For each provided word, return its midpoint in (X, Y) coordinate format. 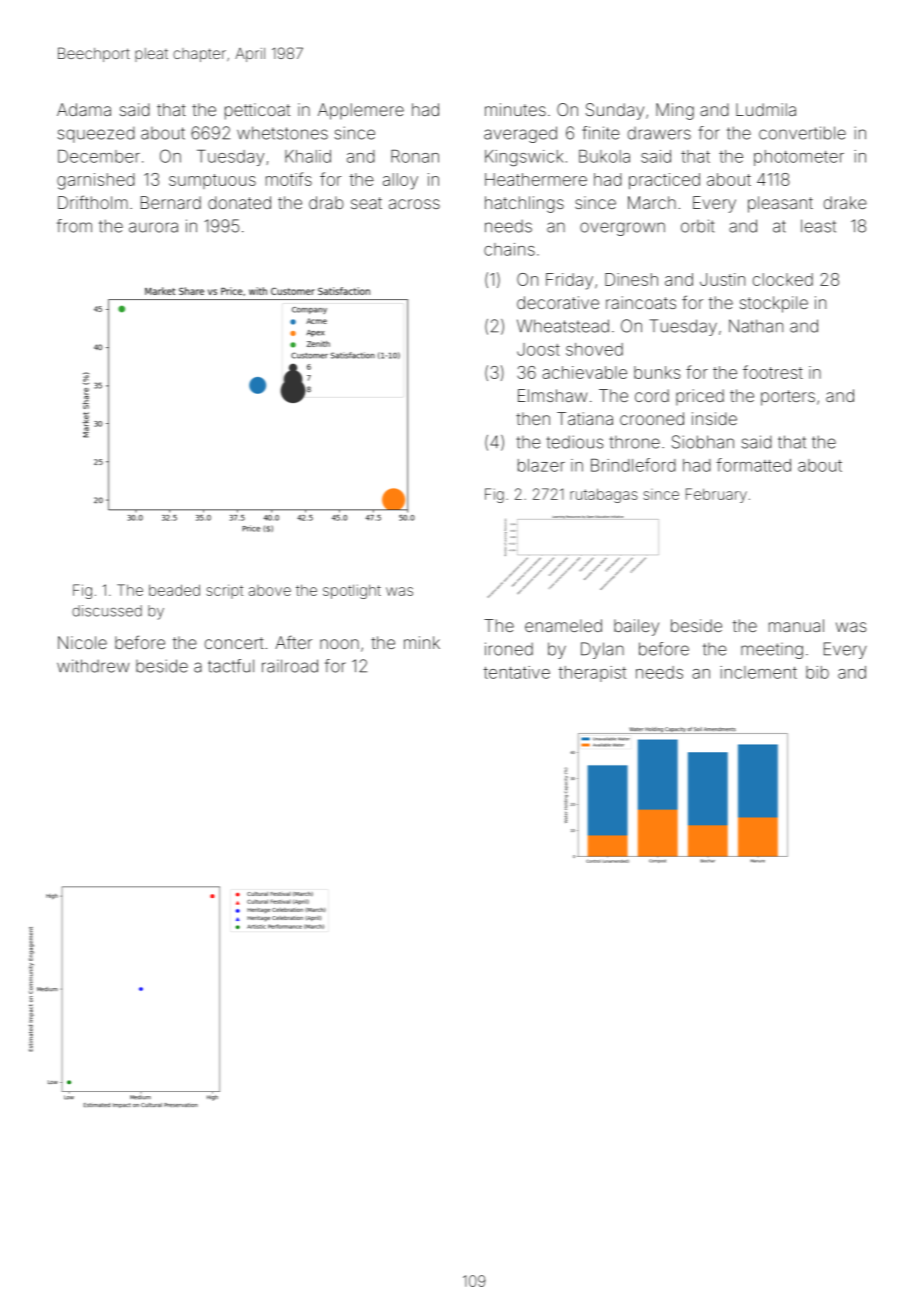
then (533, 418)
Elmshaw (552, 395)
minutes (515, 109)
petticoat (257, 111)
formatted (753, 465)
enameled (563, 625)
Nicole (82, 642)
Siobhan (703, 442)
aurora (153, 227)
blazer (541, 465)
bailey (636, 627)
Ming (675, 111)
